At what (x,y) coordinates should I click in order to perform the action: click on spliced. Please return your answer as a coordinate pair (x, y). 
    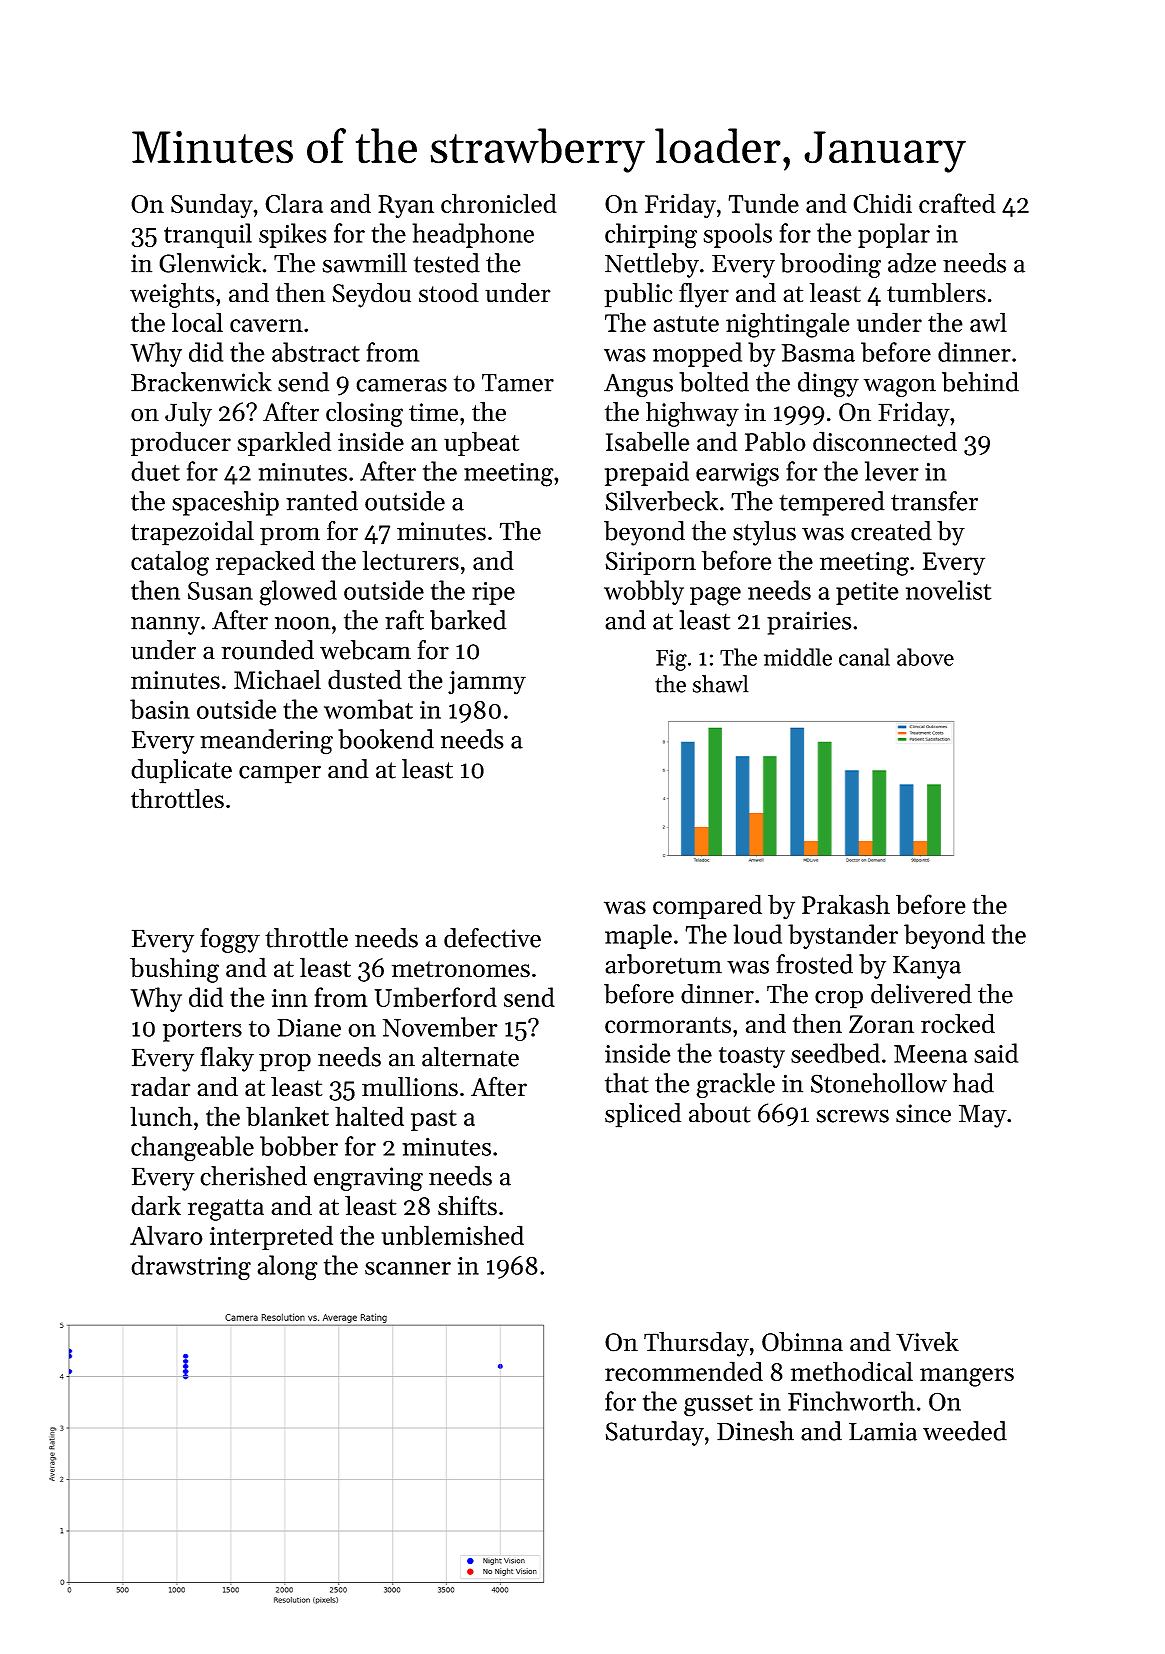
    Looking at the image, I should click on (643, 1115).
